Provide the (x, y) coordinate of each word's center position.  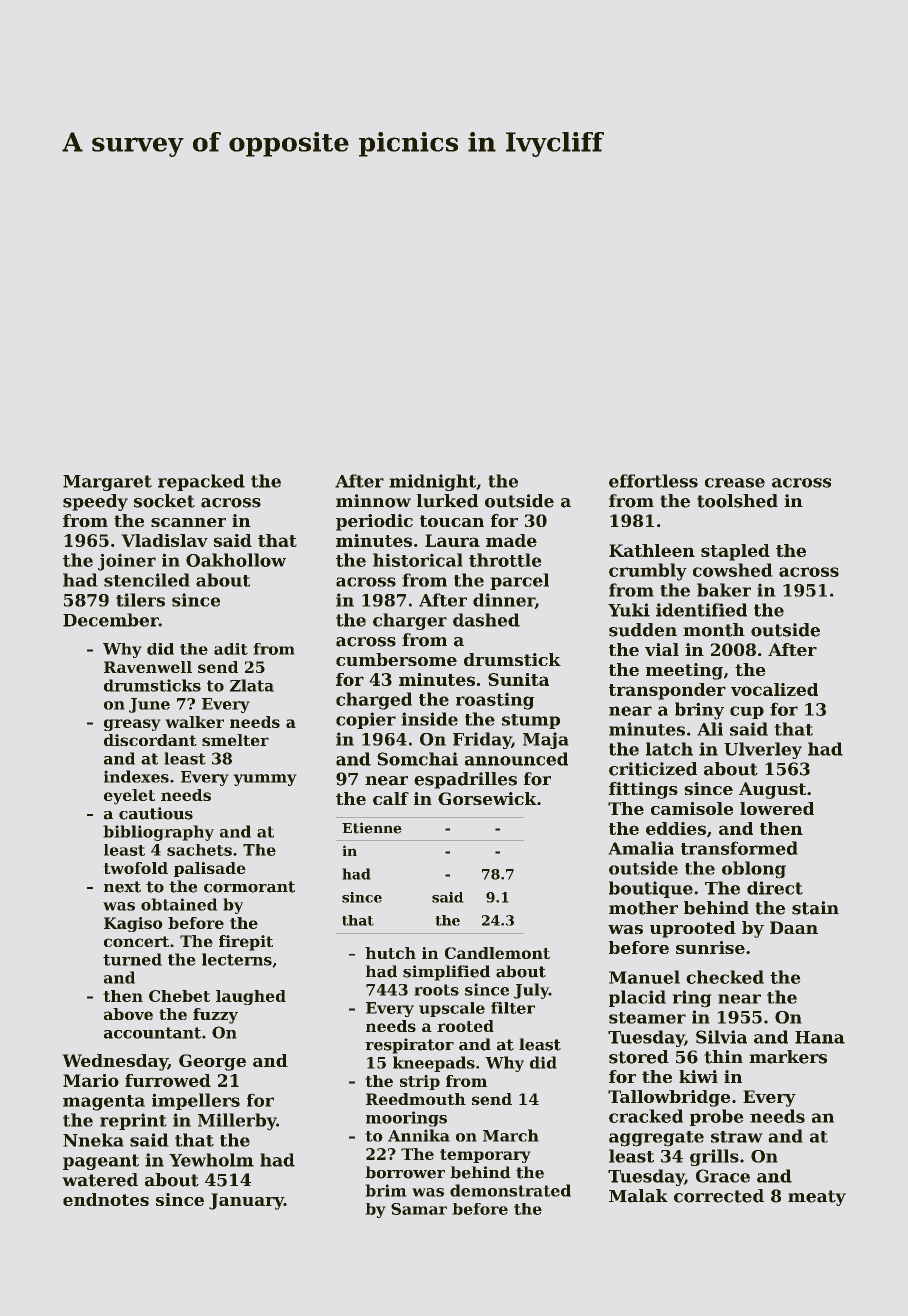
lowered (777, 808)
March (511, 1135)
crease (735, 483)
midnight (432, 482)
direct (775, 888)
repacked (201, 482)
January (246, 1201)
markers (788, 1057)
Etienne (372, 828)
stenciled (147, 580)
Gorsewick (487, 798)
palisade (210, 869)
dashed (486, 620)
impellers (196, 1101)
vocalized (774, 689)
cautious (156, 813)
